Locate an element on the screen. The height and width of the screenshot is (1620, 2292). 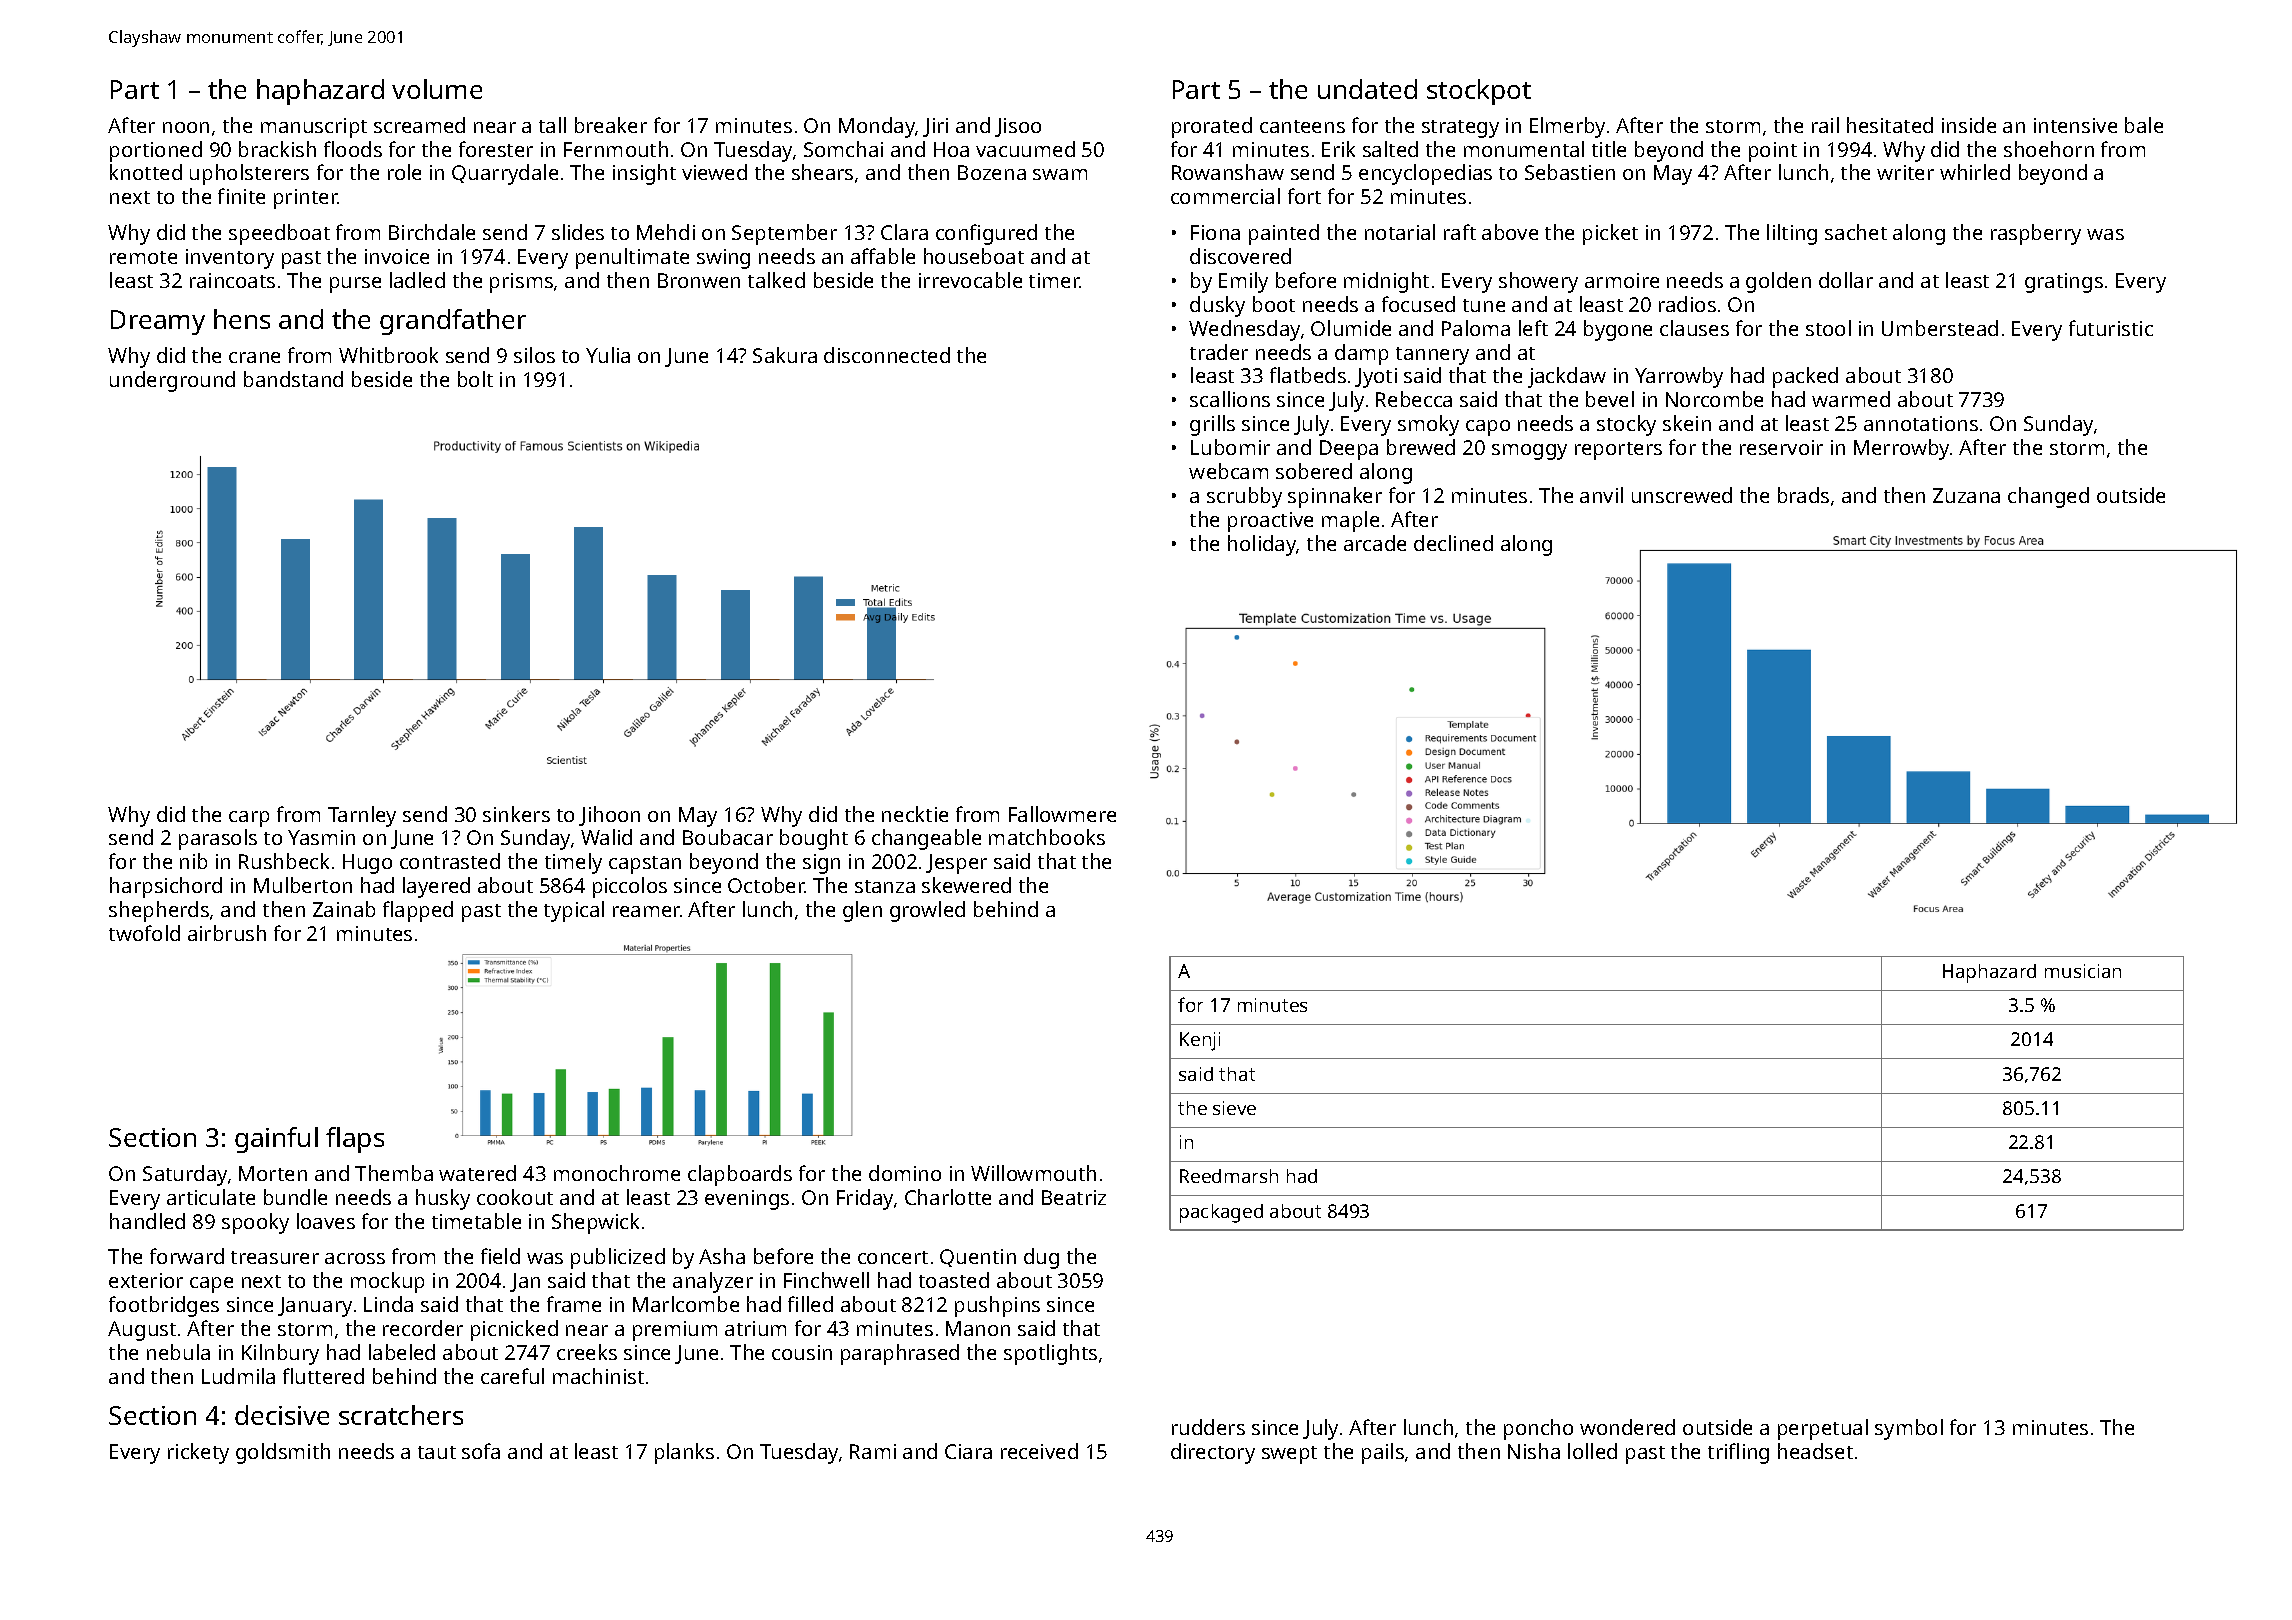
headset is located at coordinates (1815, 1451).
